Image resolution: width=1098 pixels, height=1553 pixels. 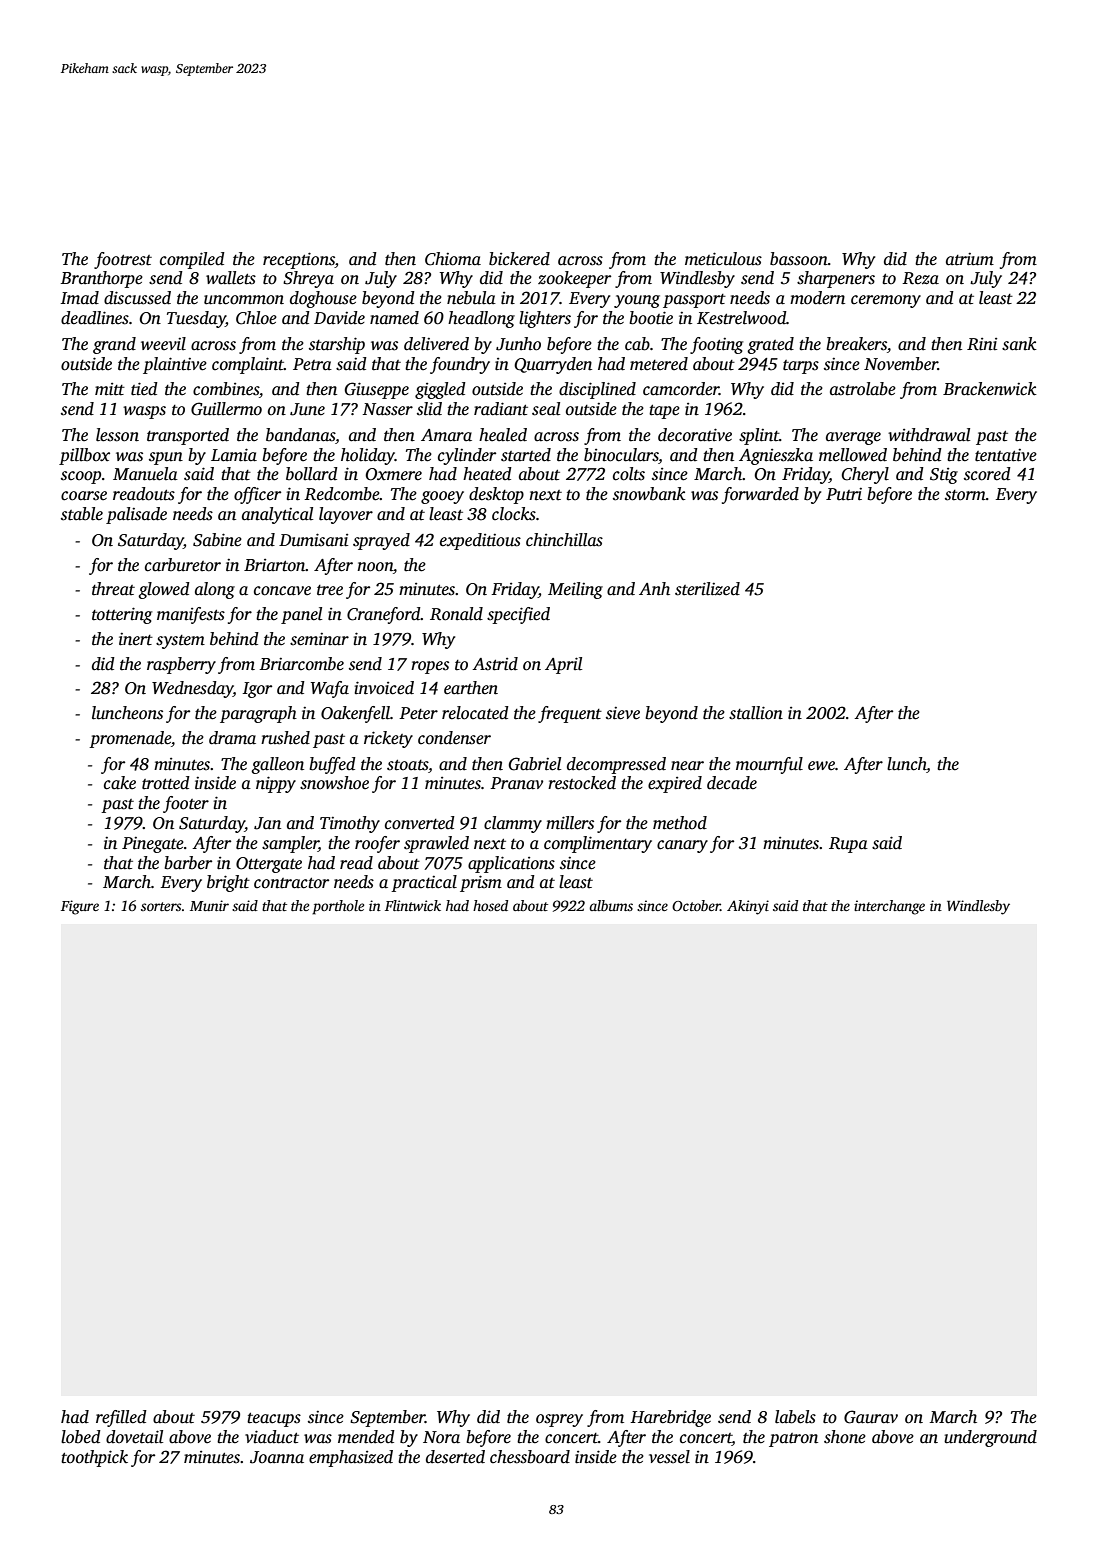 I want to click on Peter, so click(x=418, y=713).
